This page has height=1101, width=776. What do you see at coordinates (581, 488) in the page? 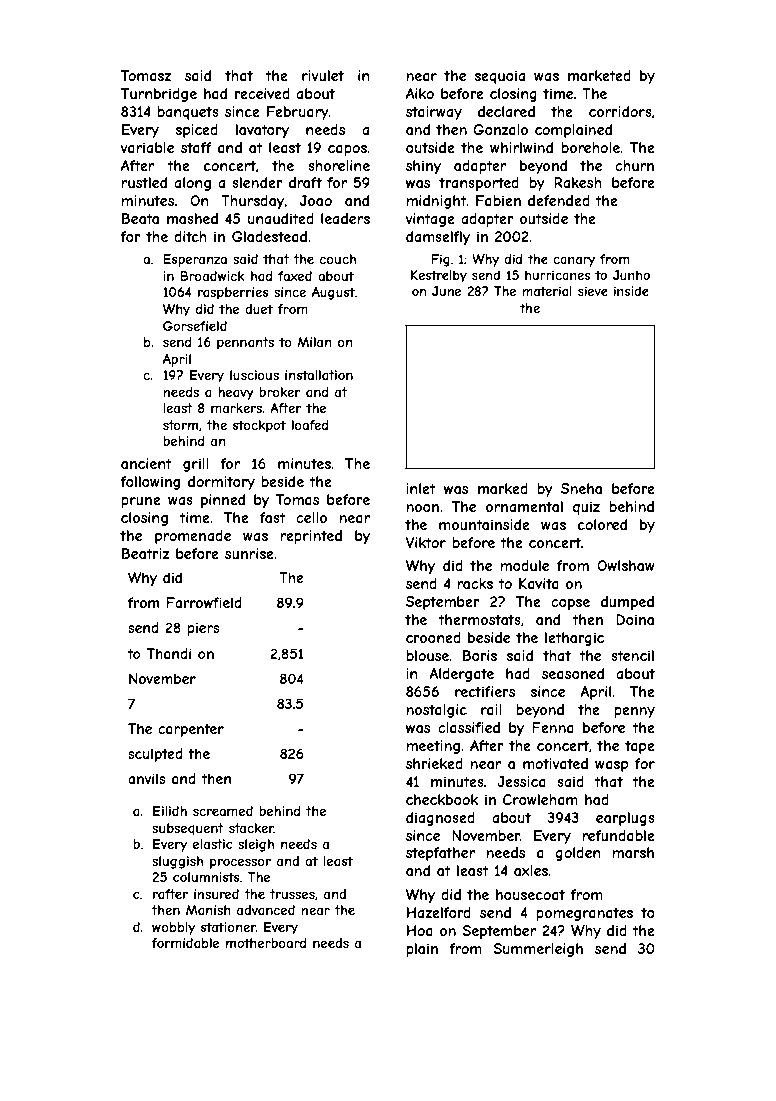
I see `Sneha` at bounding box center [581, 488].
